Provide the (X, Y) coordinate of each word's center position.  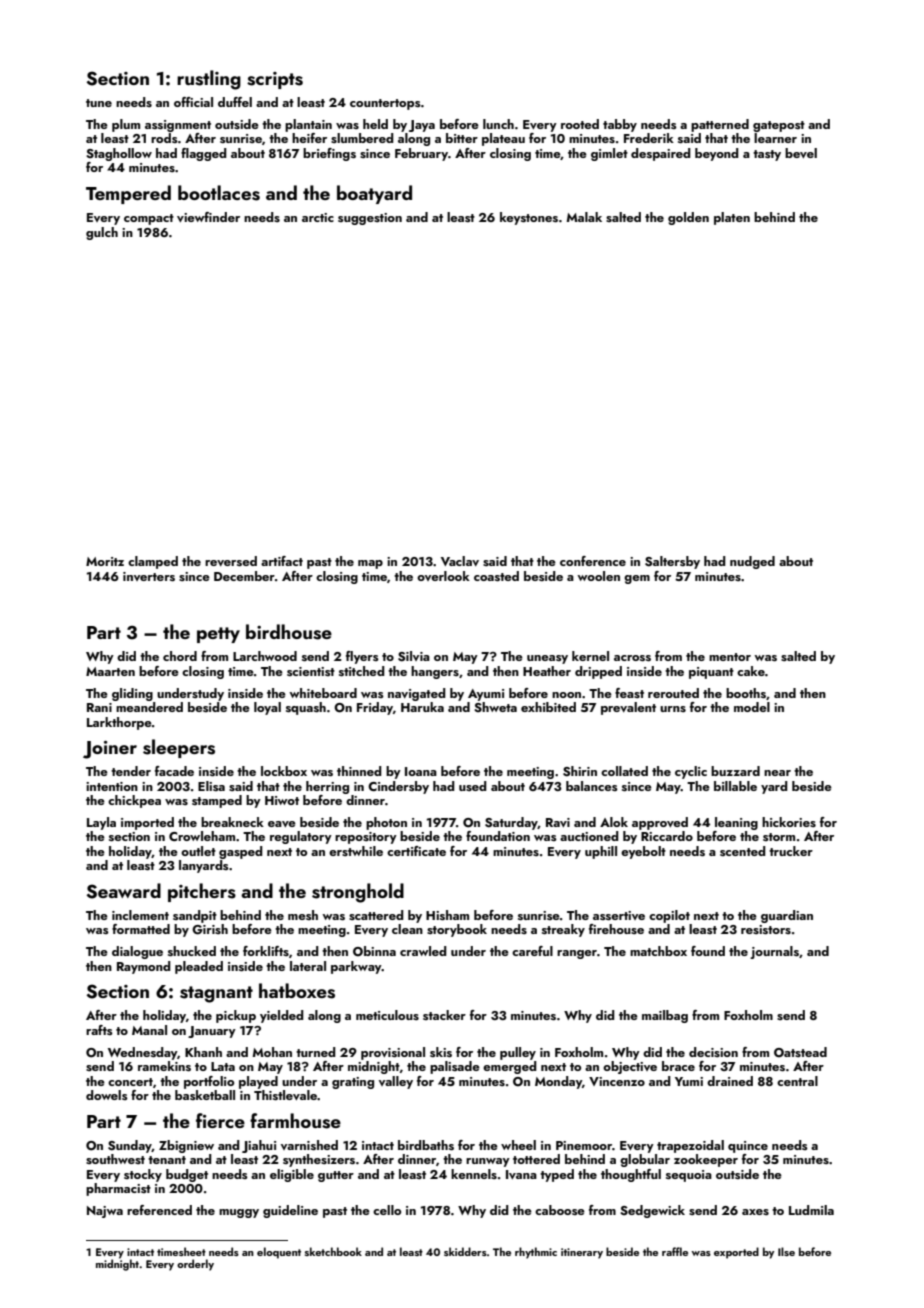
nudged (752, 562)
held (375, 124)
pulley (518, 1053)
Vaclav (460, 561)
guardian (787, 916)
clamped (153, 562)
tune (99, 103)
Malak (584, 217)
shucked (192, 951)
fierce (220, 1120)
